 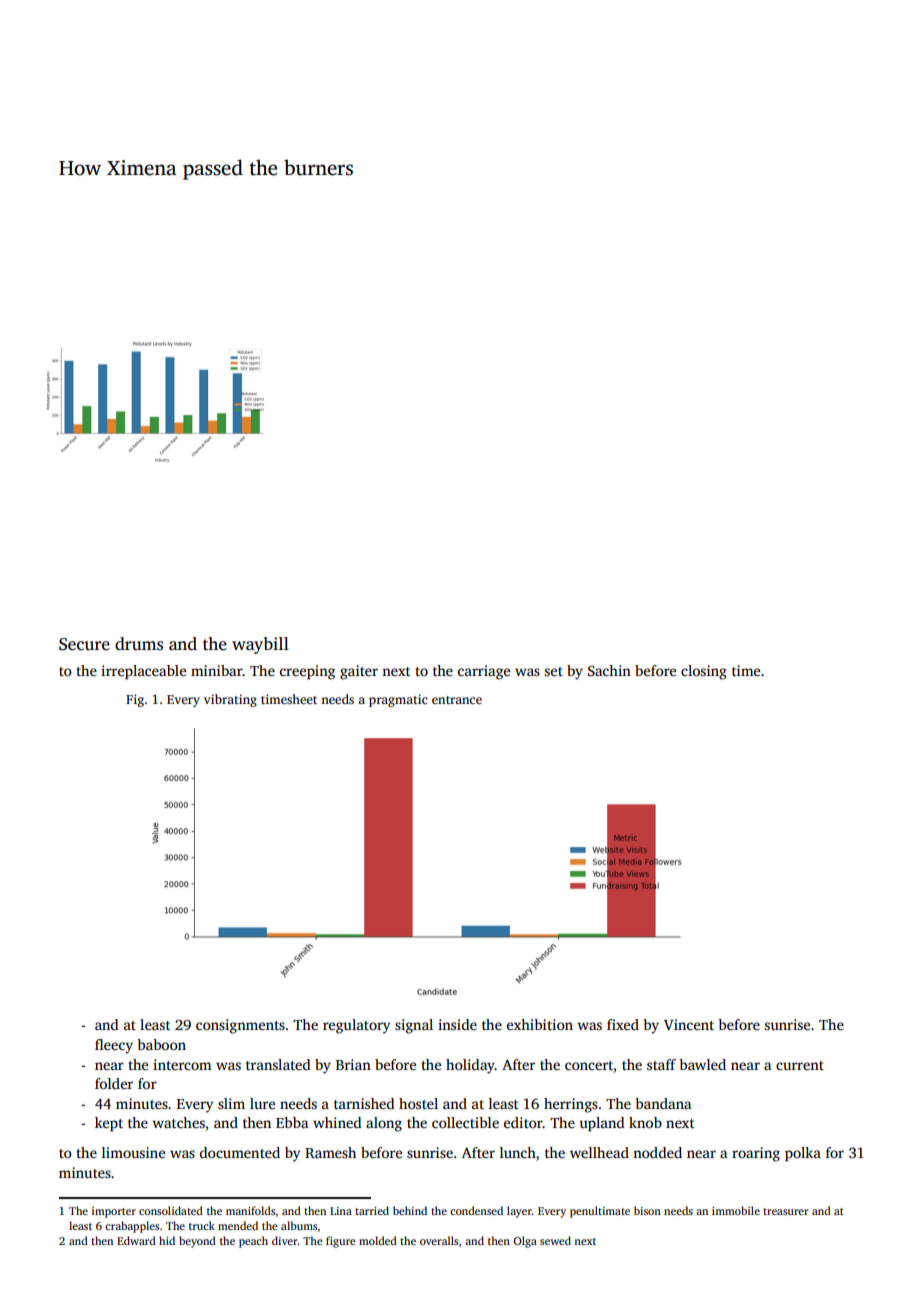 What do you see at coordinates (704, 672) in the screenshot?
I see `closing` at bounding box center [704, 672].
